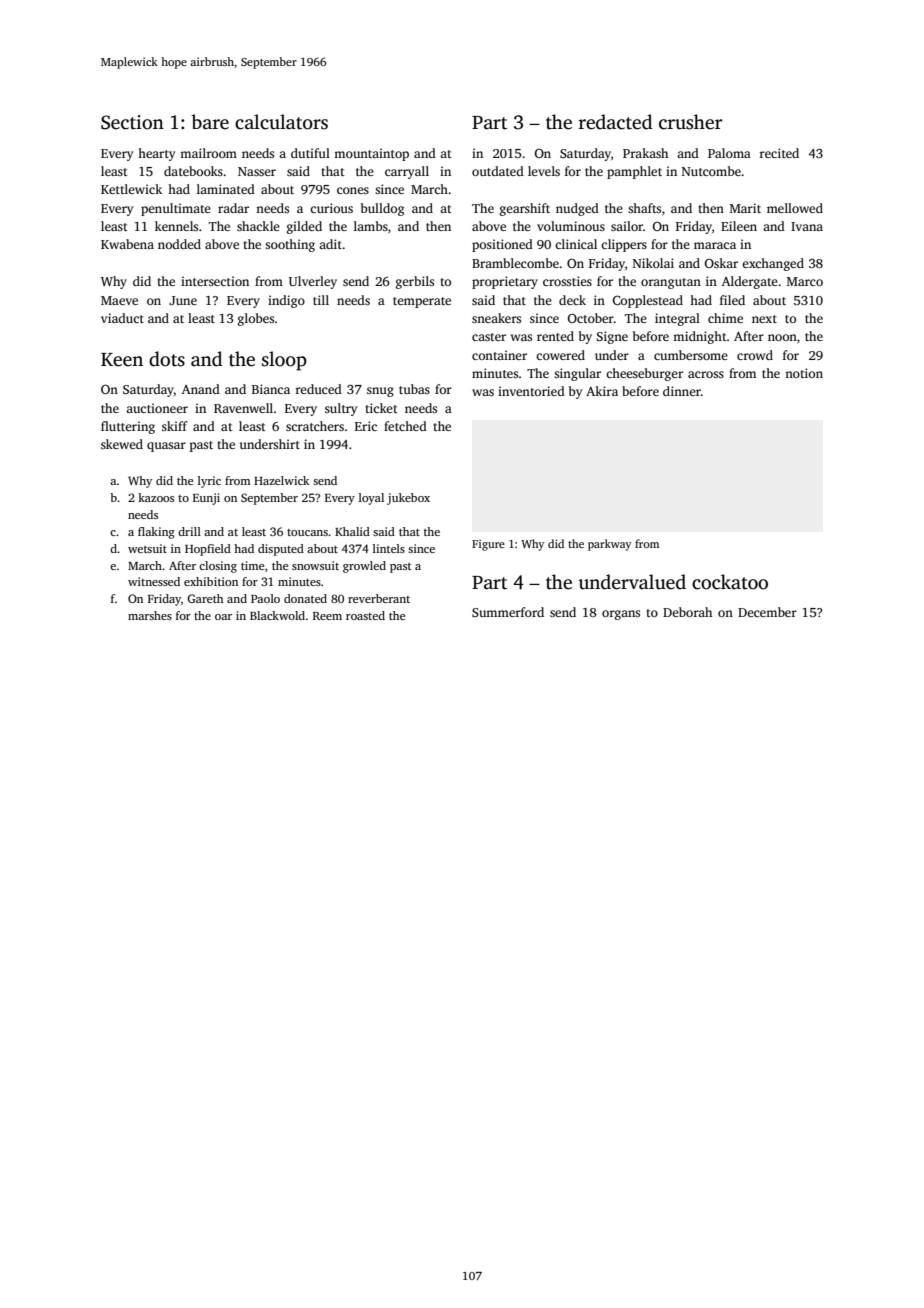 This document has width=924, height=1308. What do you see at coordinates (414, 389) in the document?
I see `tubas` at bounding box center [414, 389].
